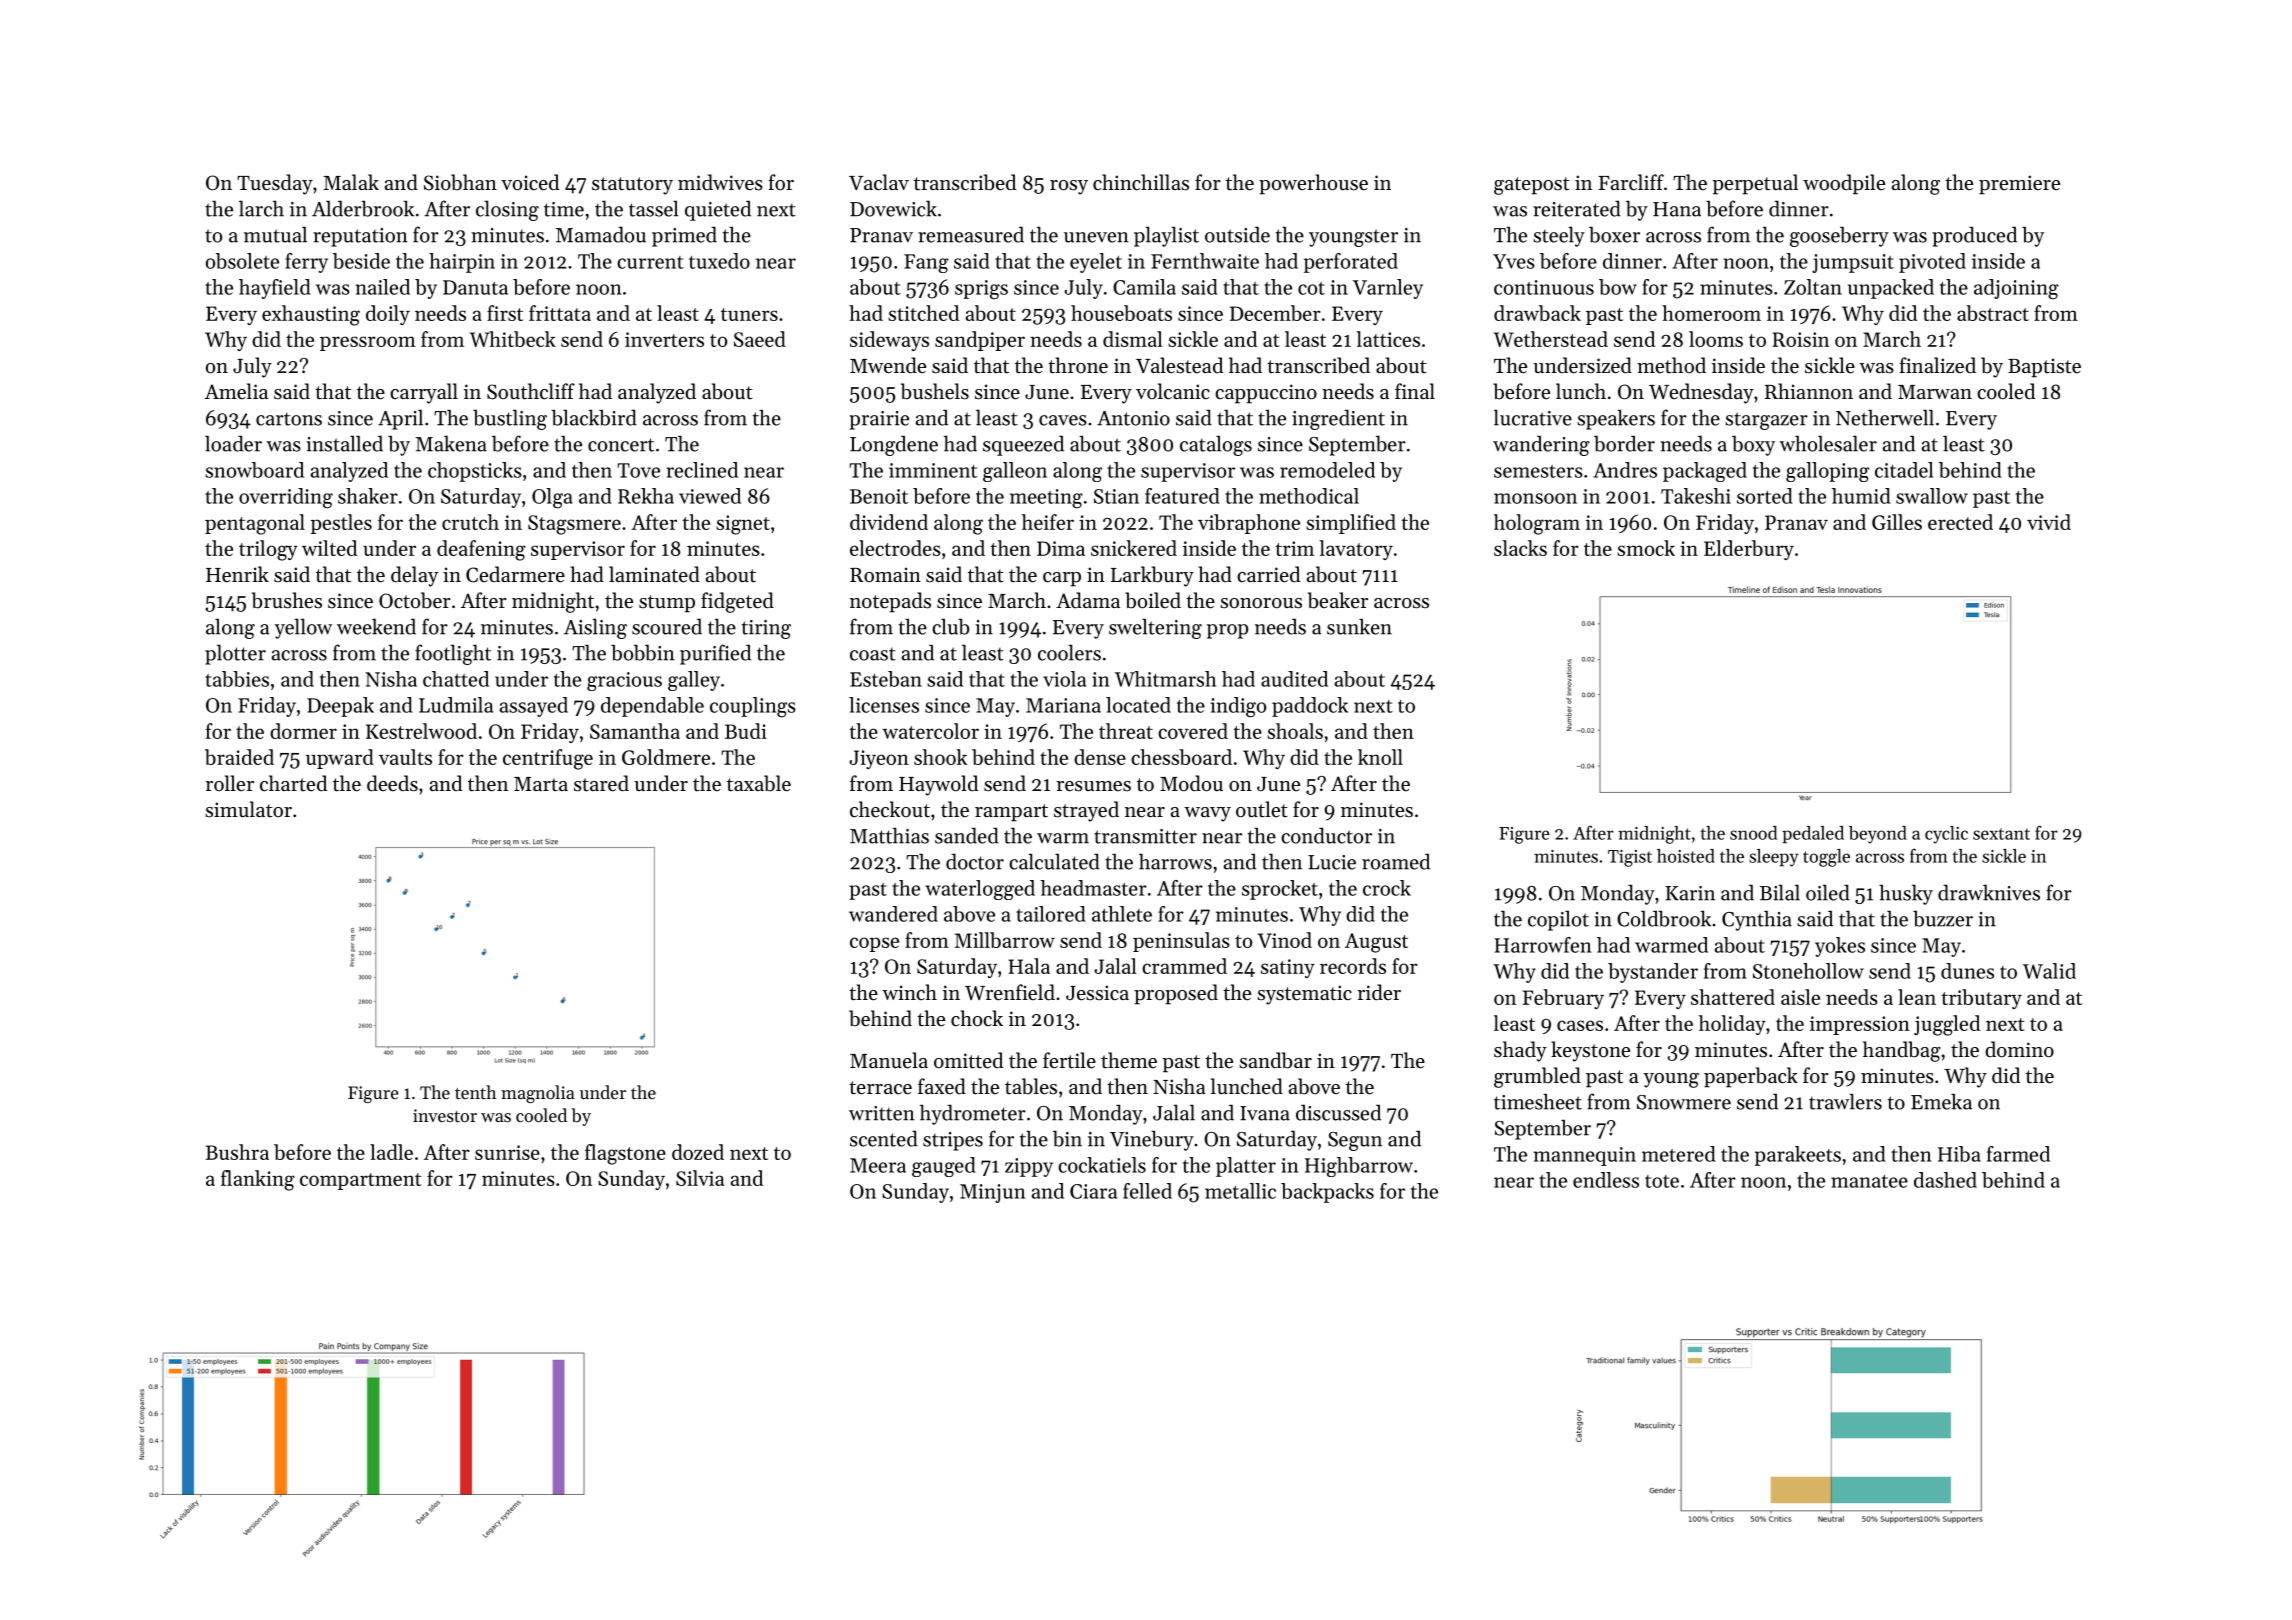  What do you see at coordinates (1240, 1191) in the screenshot?
I see `metallic` at bounding box center [1240, 1191].
